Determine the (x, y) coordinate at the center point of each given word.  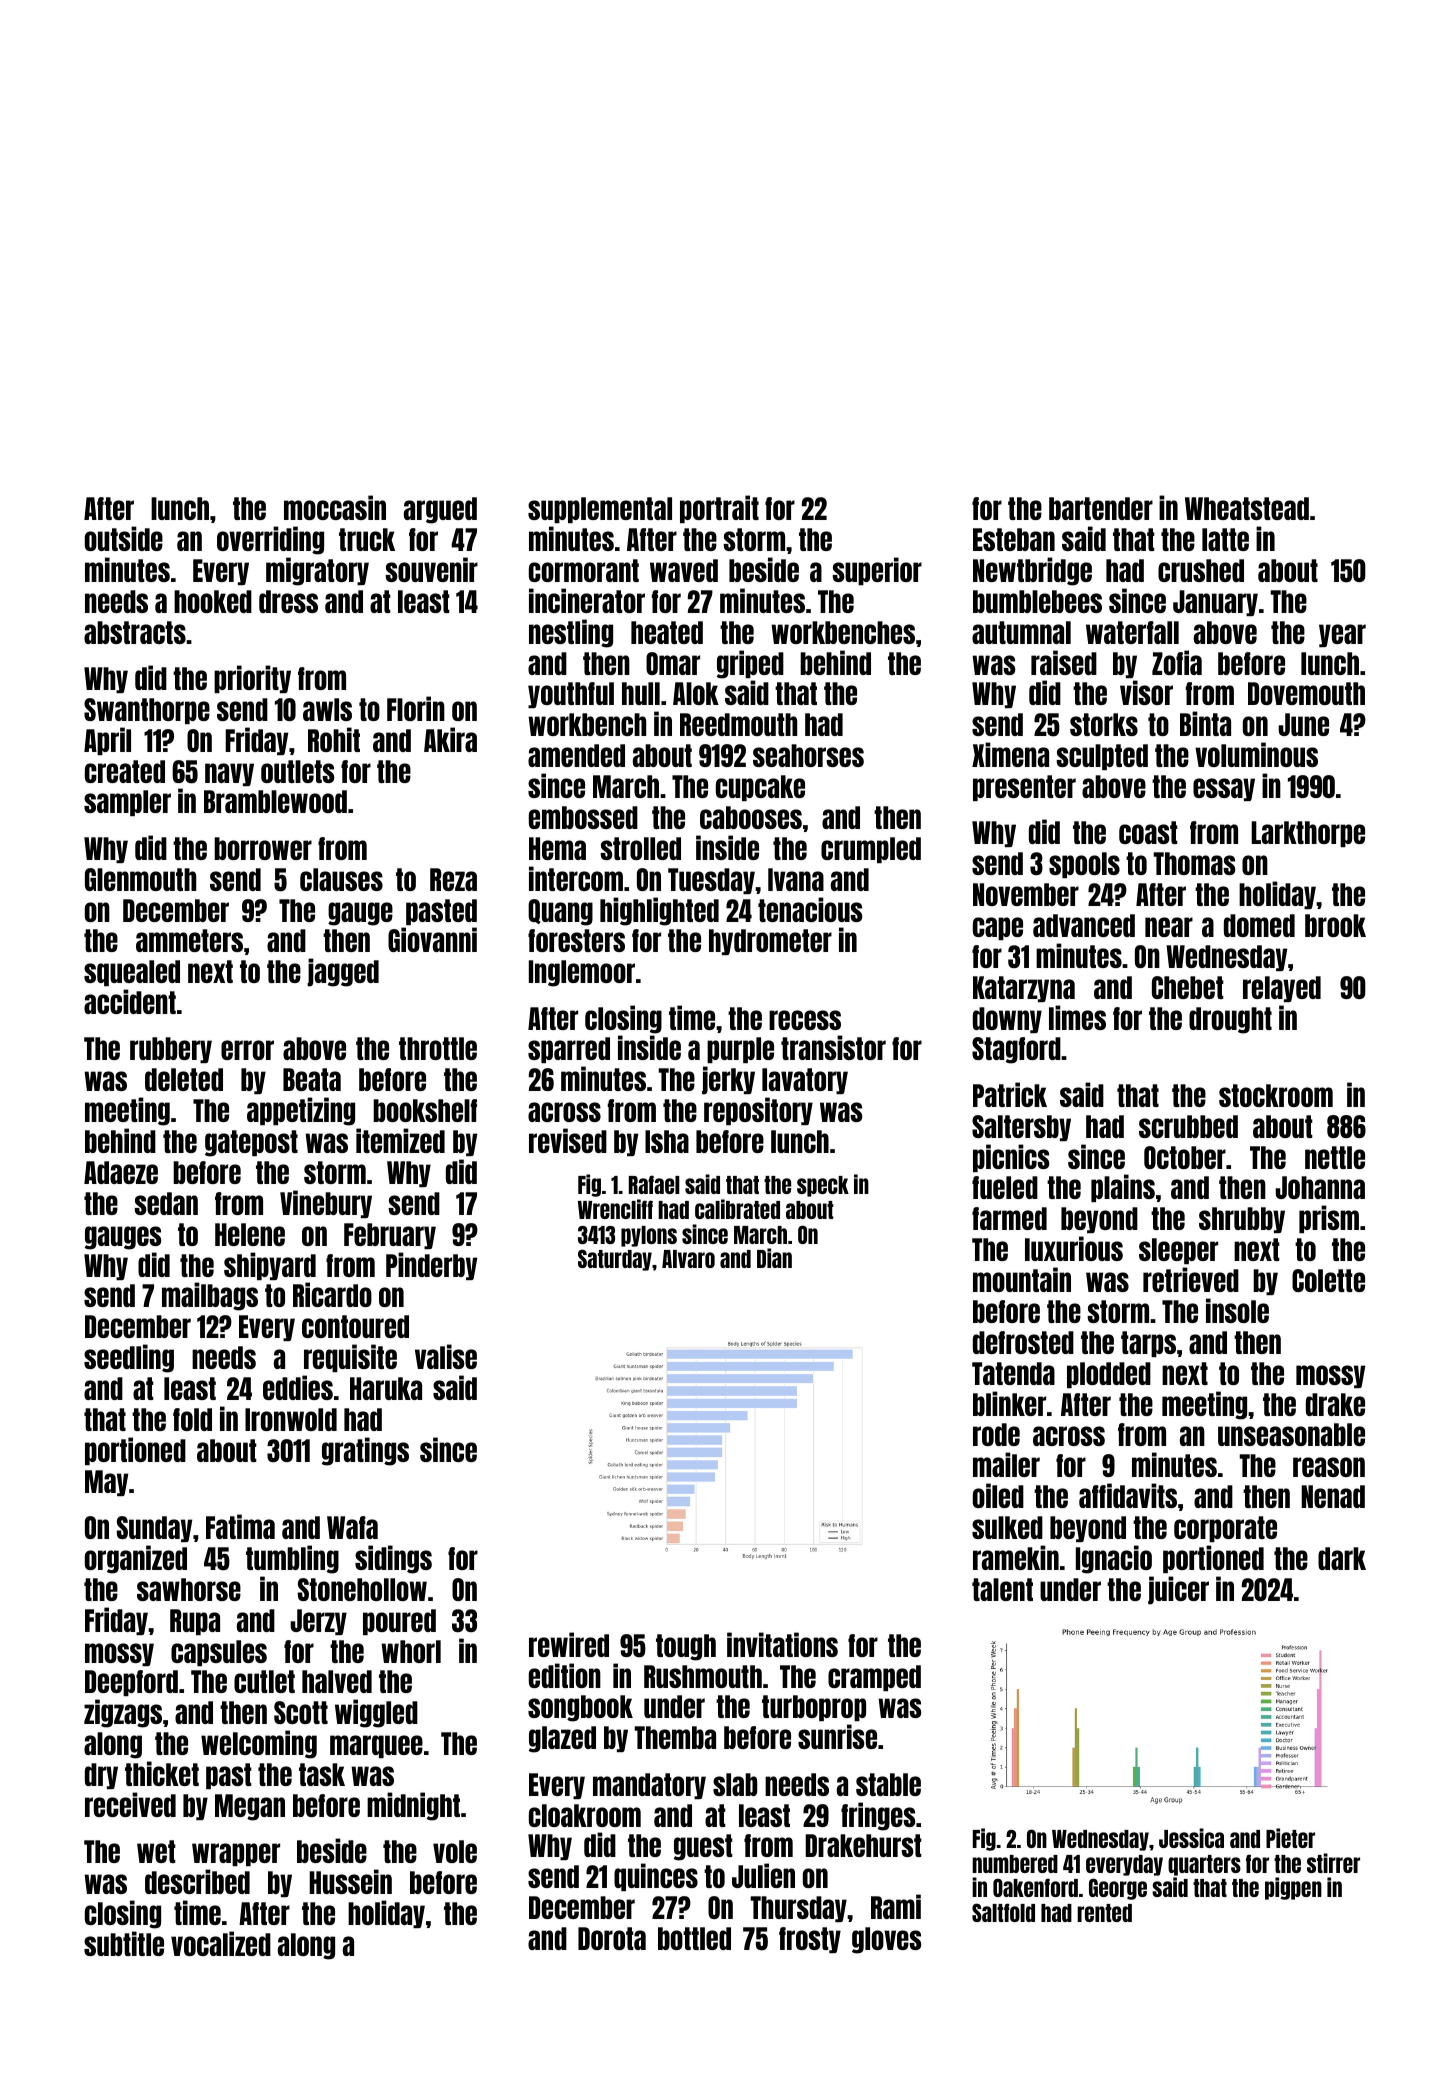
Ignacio (1114, 1559)
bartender (1101, 508)
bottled (694, 1938)
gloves (887, 1940)
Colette (1328, 1280)
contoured (355, 1326)
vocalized (221, 1943)
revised (568, 1140)
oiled (998, 1495)
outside (124, 538)
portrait (719, 509)
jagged (343, 972)
